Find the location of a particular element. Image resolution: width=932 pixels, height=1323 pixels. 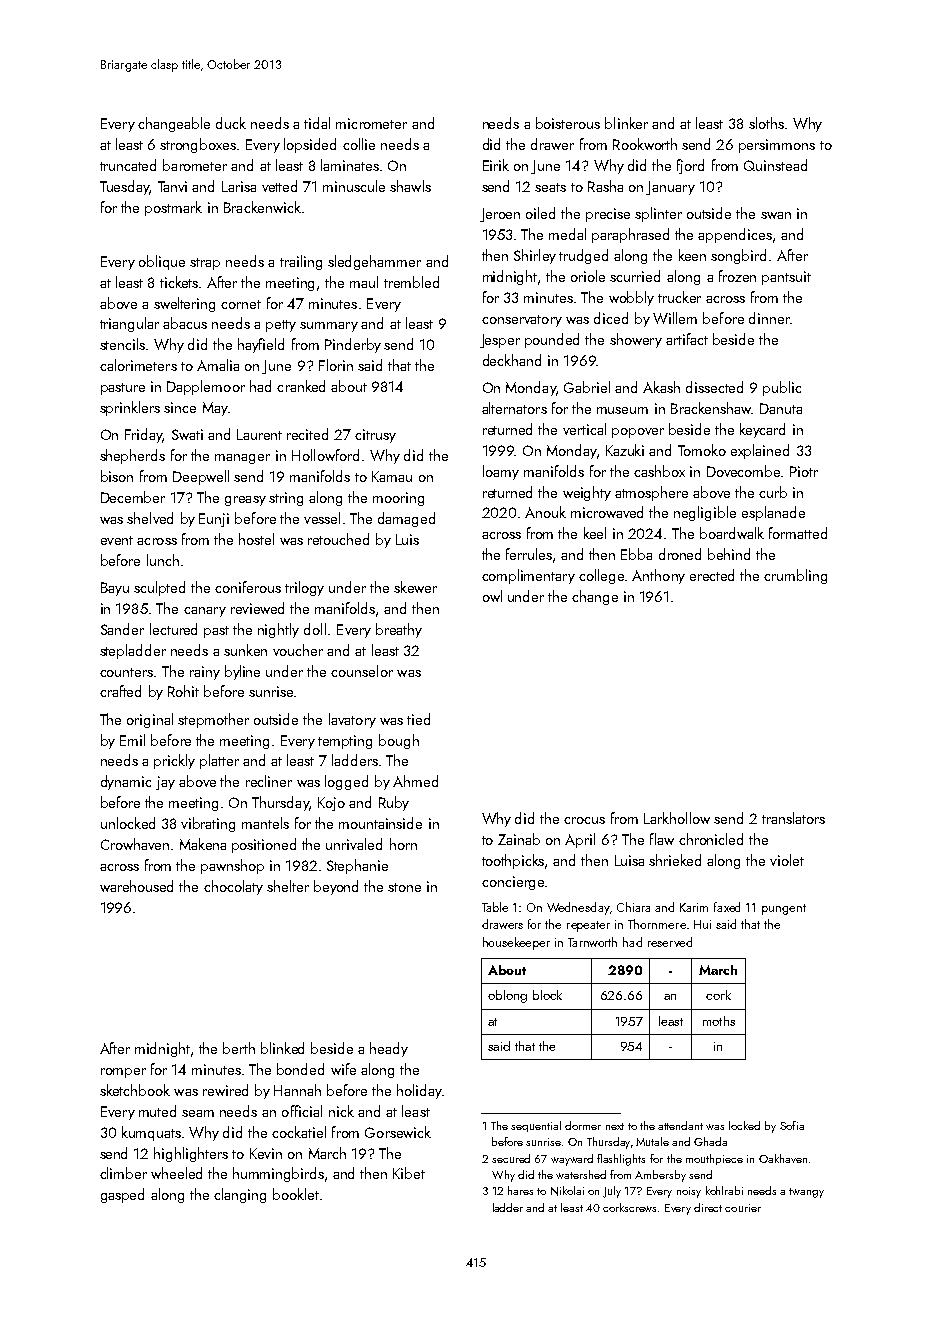

pungent is located at coordinates (784, 909).
